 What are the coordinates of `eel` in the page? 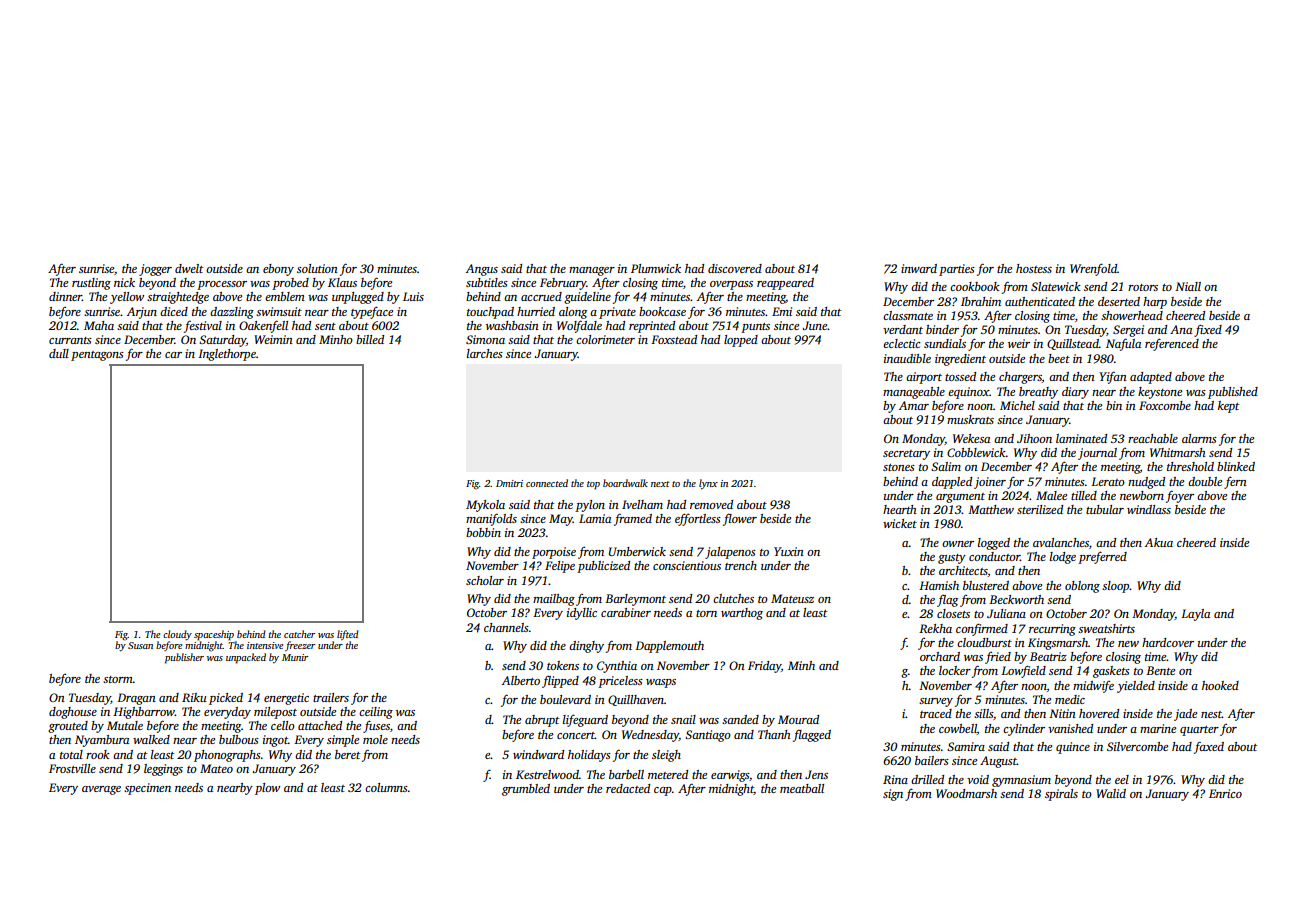 It's located at (1122, 779).
